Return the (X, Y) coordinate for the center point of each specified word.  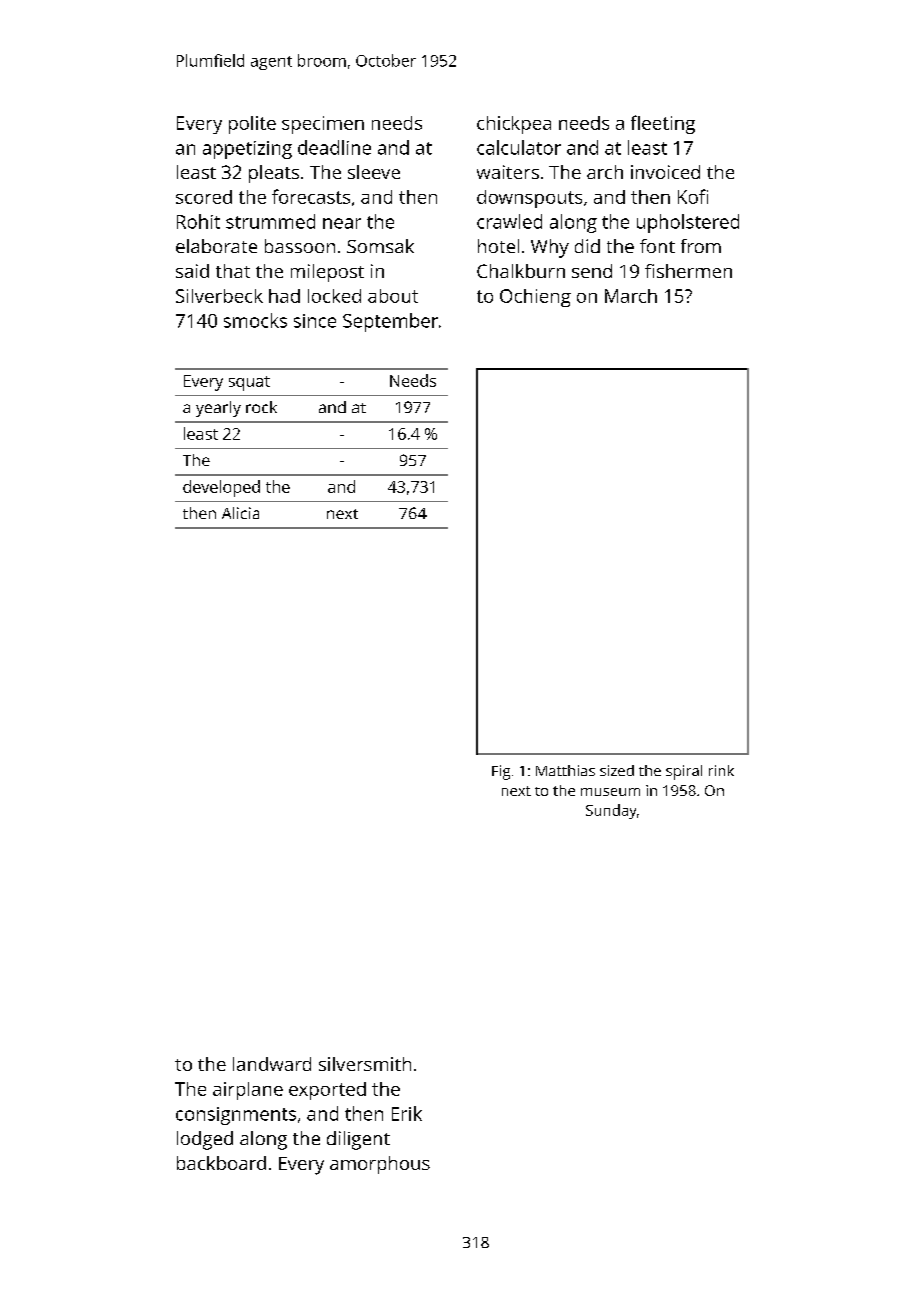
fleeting (663, 124)
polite (252, 125)
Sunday (611, 811)
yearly (218, 409)
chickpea (514, 125)
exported (327, 1091)
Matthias (565, 770)
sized (617, 770)
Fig (501, 772)
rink (721, 770)
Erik (407, 1113)
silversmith (365, 1064)
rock (261, 407)
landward (272, 1064)
